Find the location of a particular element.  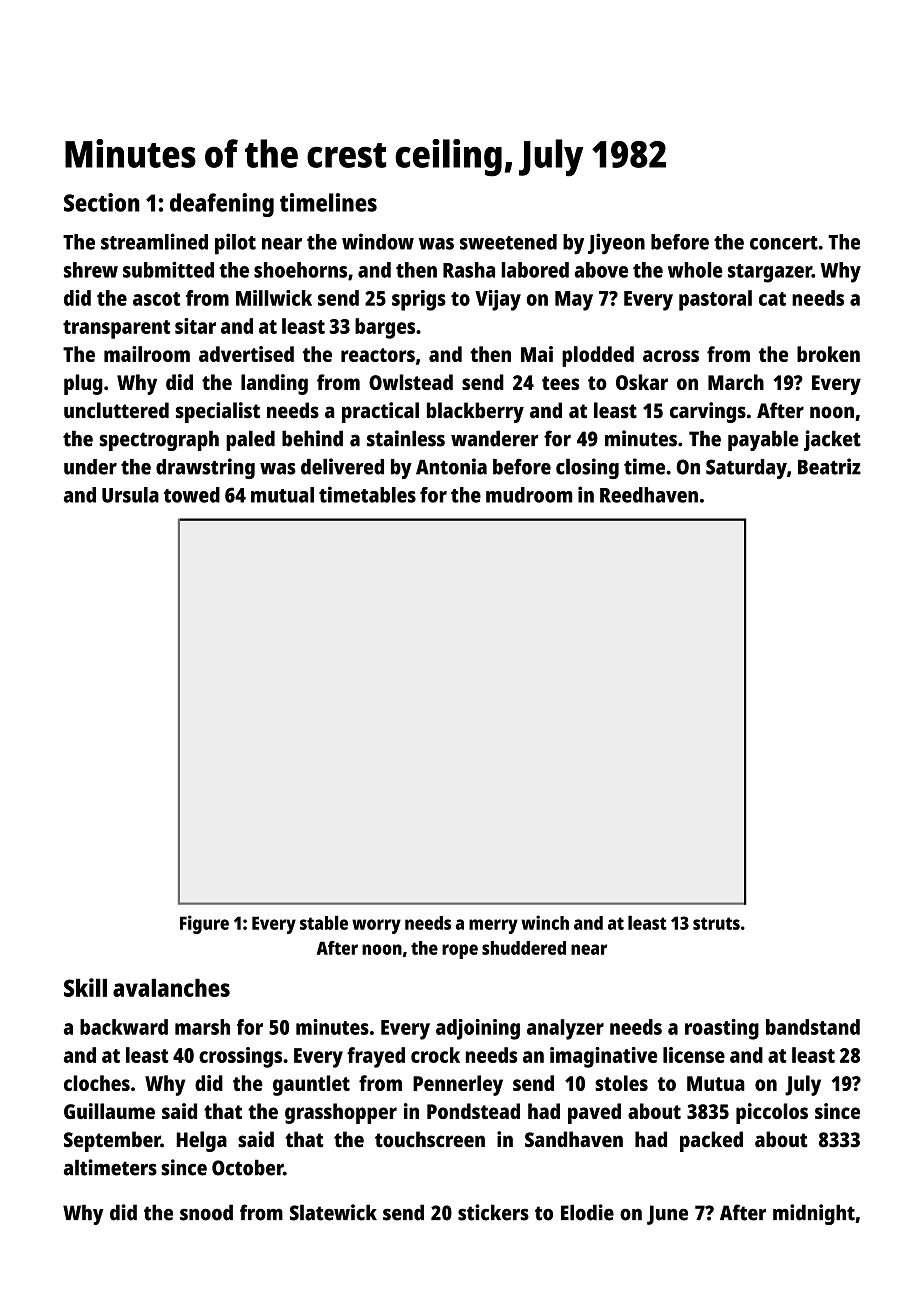

tees is located at coordinates (560, 383).
